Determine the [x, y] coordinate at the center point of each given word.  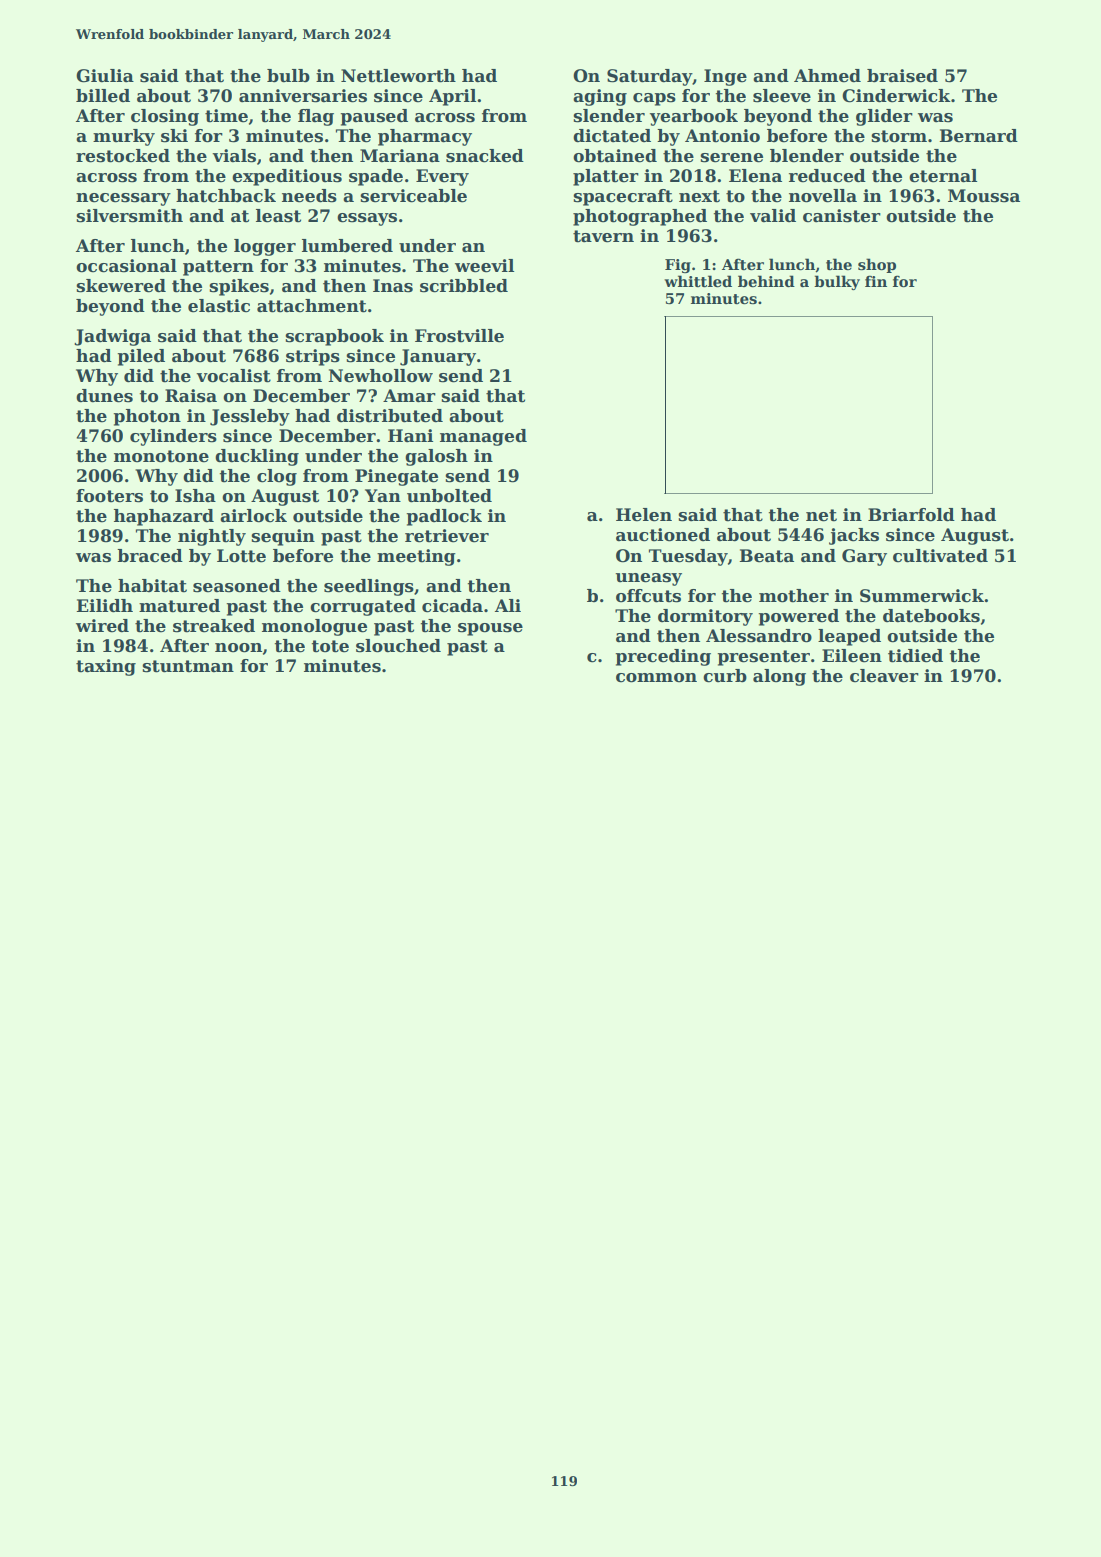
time [226, 116]
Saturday [649, 77]
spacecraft [623, 197]
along [779, 677]
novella [823, 196]
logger [265, 247]
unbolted [449, 496]
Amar [409, 396]
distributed [390, 416]
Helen [644, 515]
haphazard [164, 517]
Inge [725, 77]
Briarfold [911, 515]
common [656, 678]
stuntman [188, 666]
